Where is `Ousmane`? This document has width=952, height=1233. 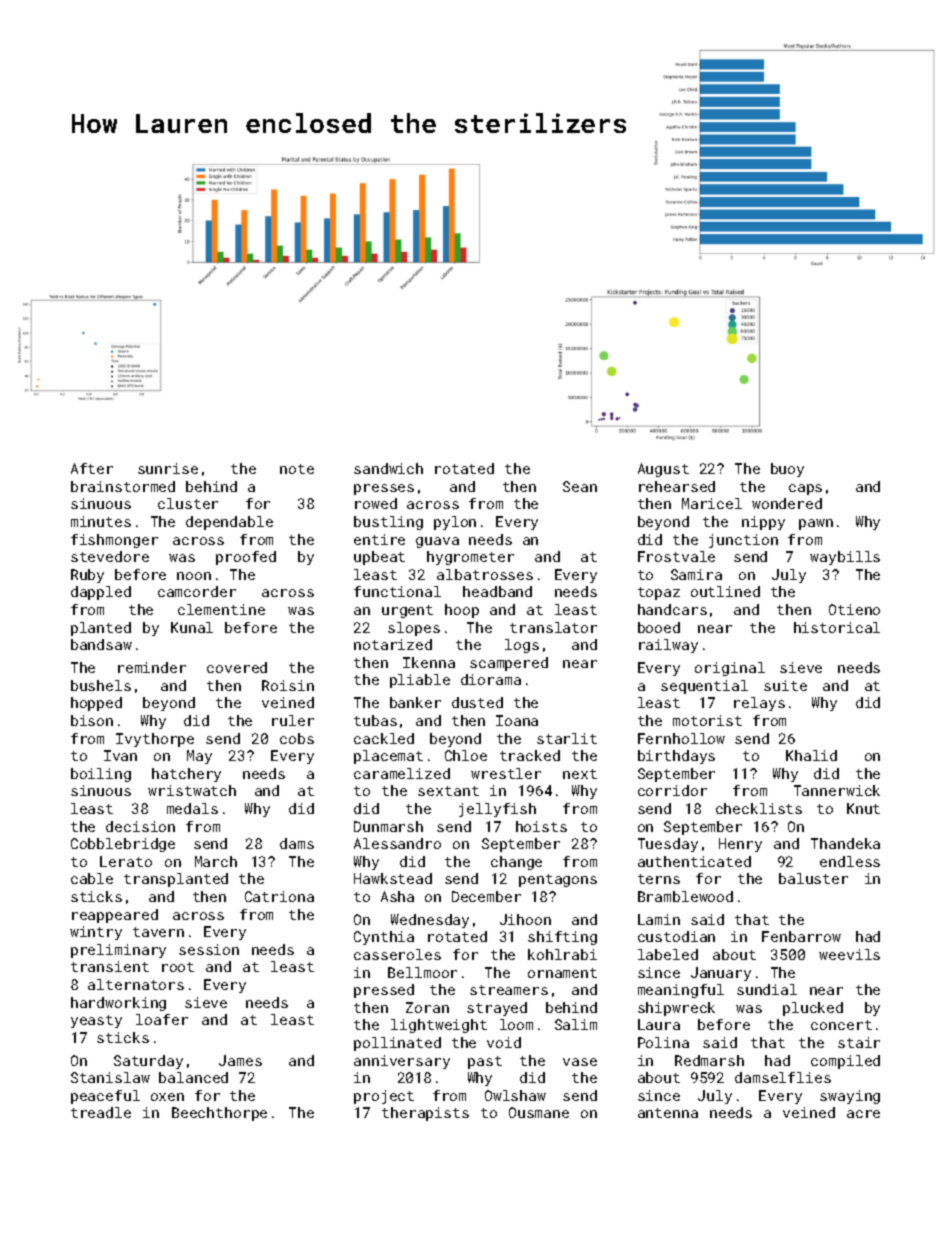 Ousmane is located at coordinates (539, 1112).
